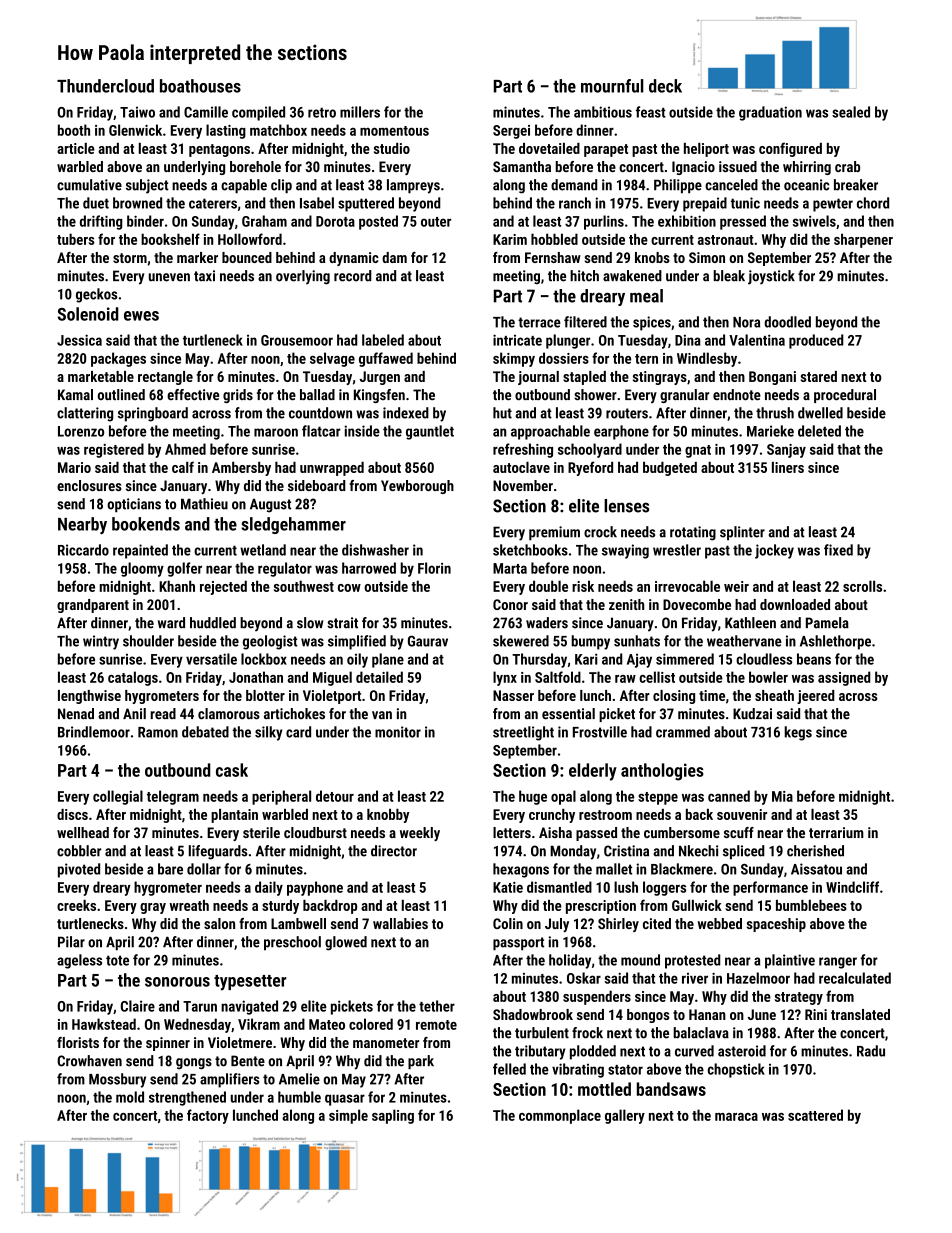  I want to click on factory, so click(208, 1116).
